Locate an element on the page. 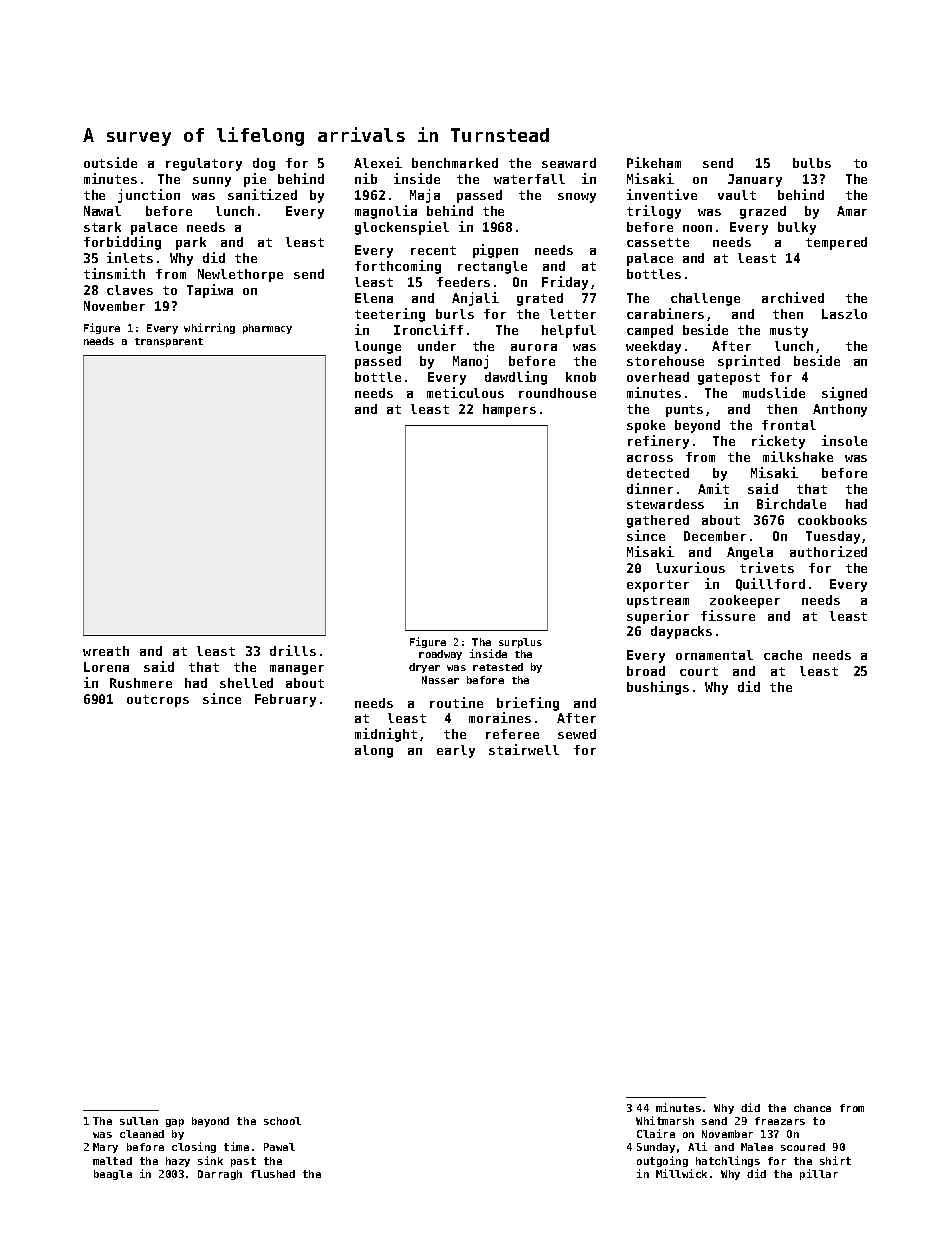 The image size is (952, 1233). dog is located at coordinates (264, 164).
